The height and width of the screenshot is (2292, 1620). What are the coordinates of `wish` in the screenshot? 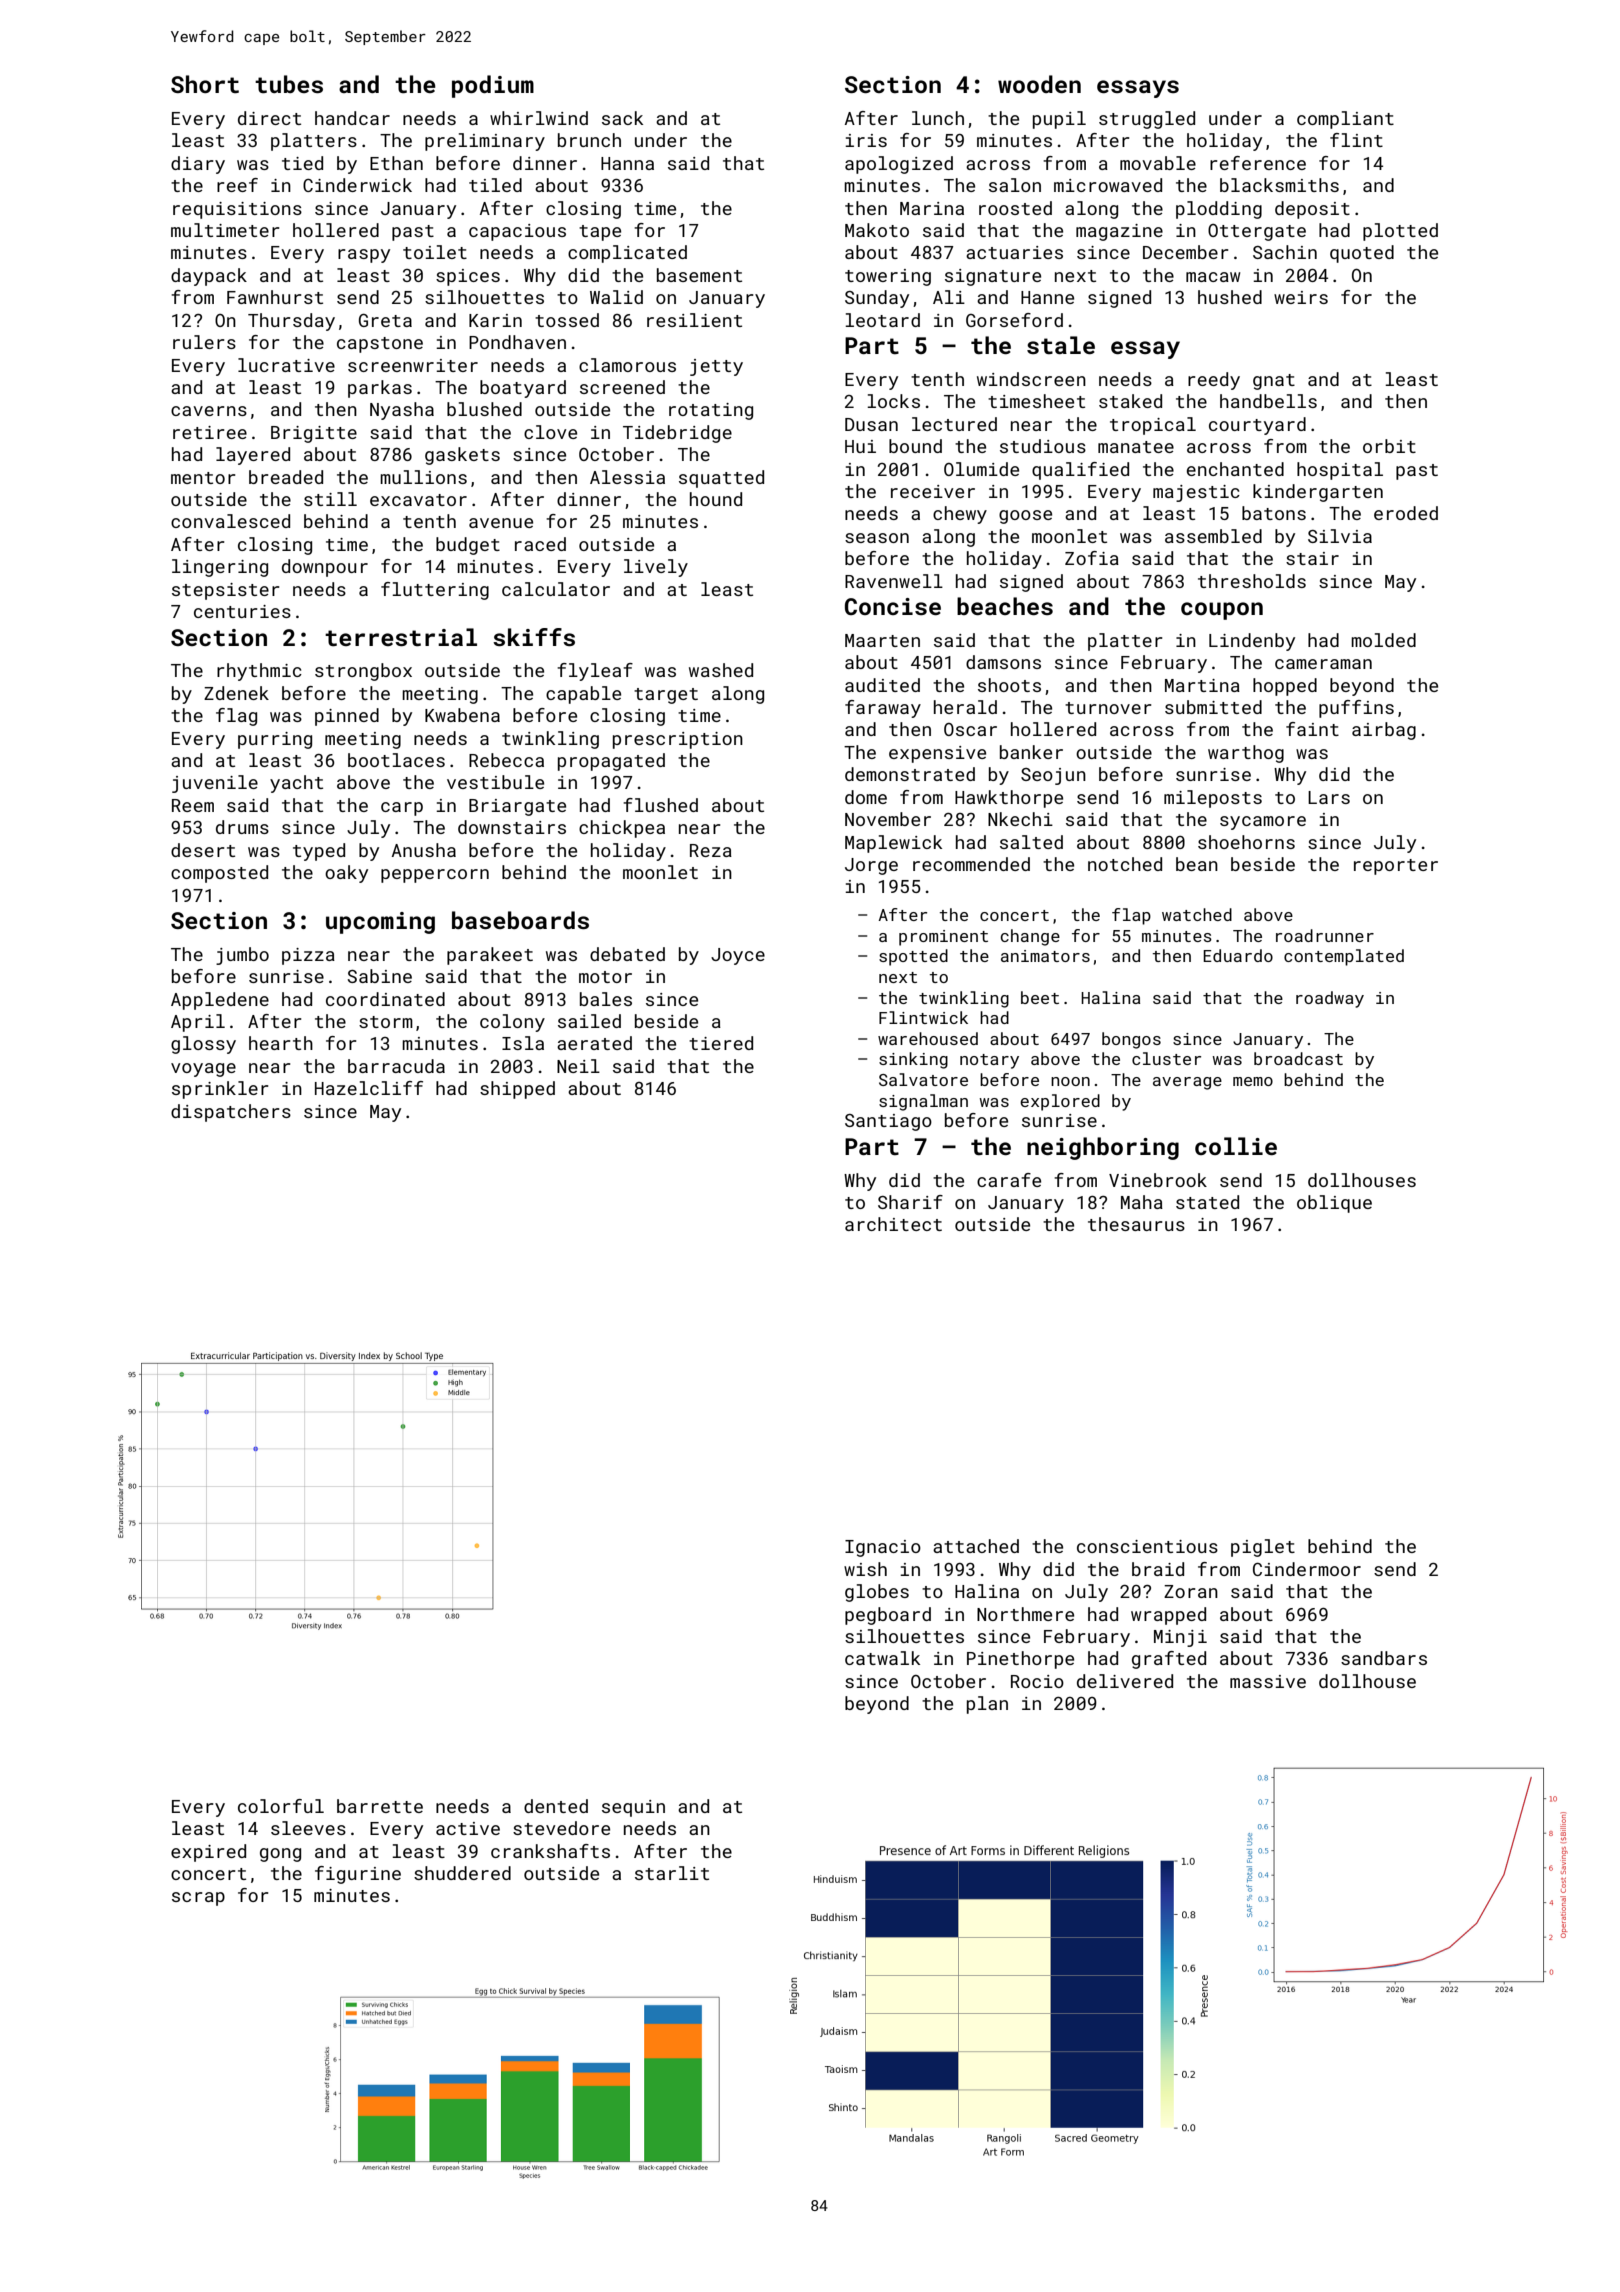 It's located at (865, 1569).
